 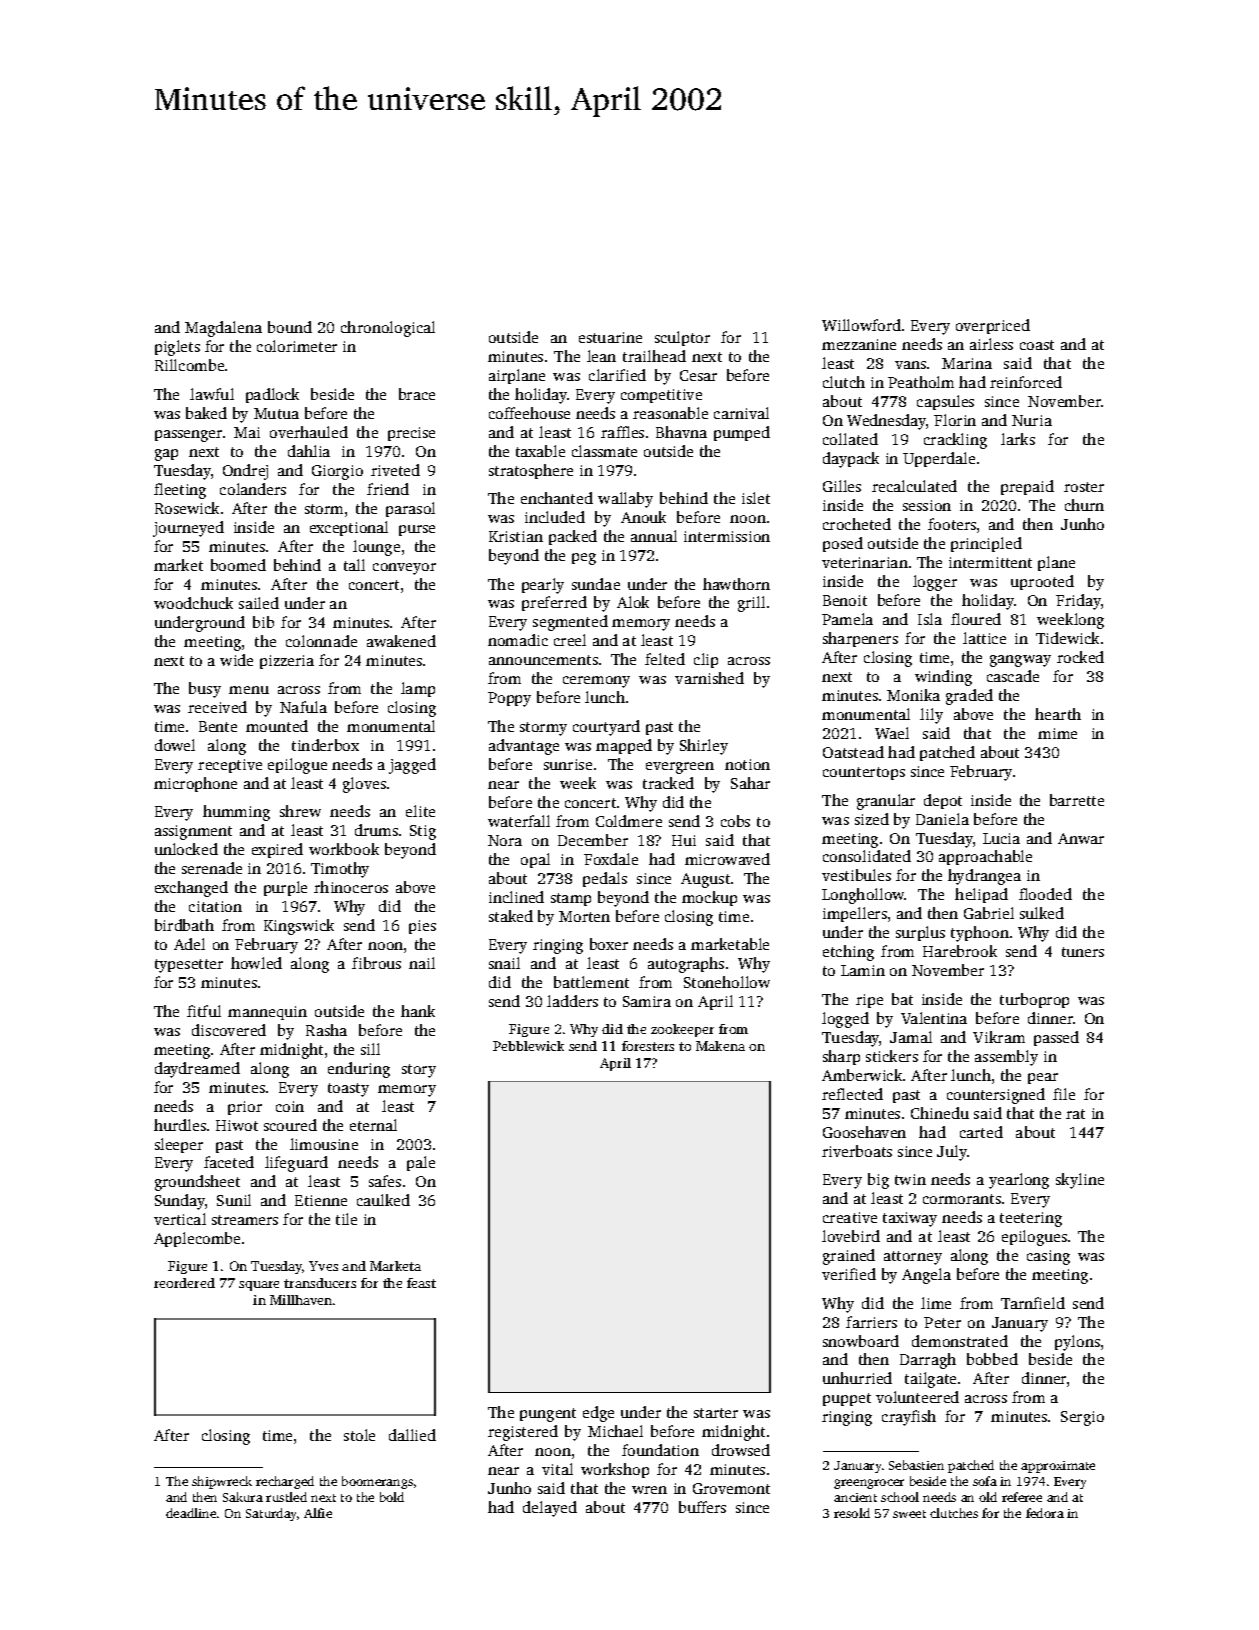 I want to click on coast, so click(x=1037, y=345).
